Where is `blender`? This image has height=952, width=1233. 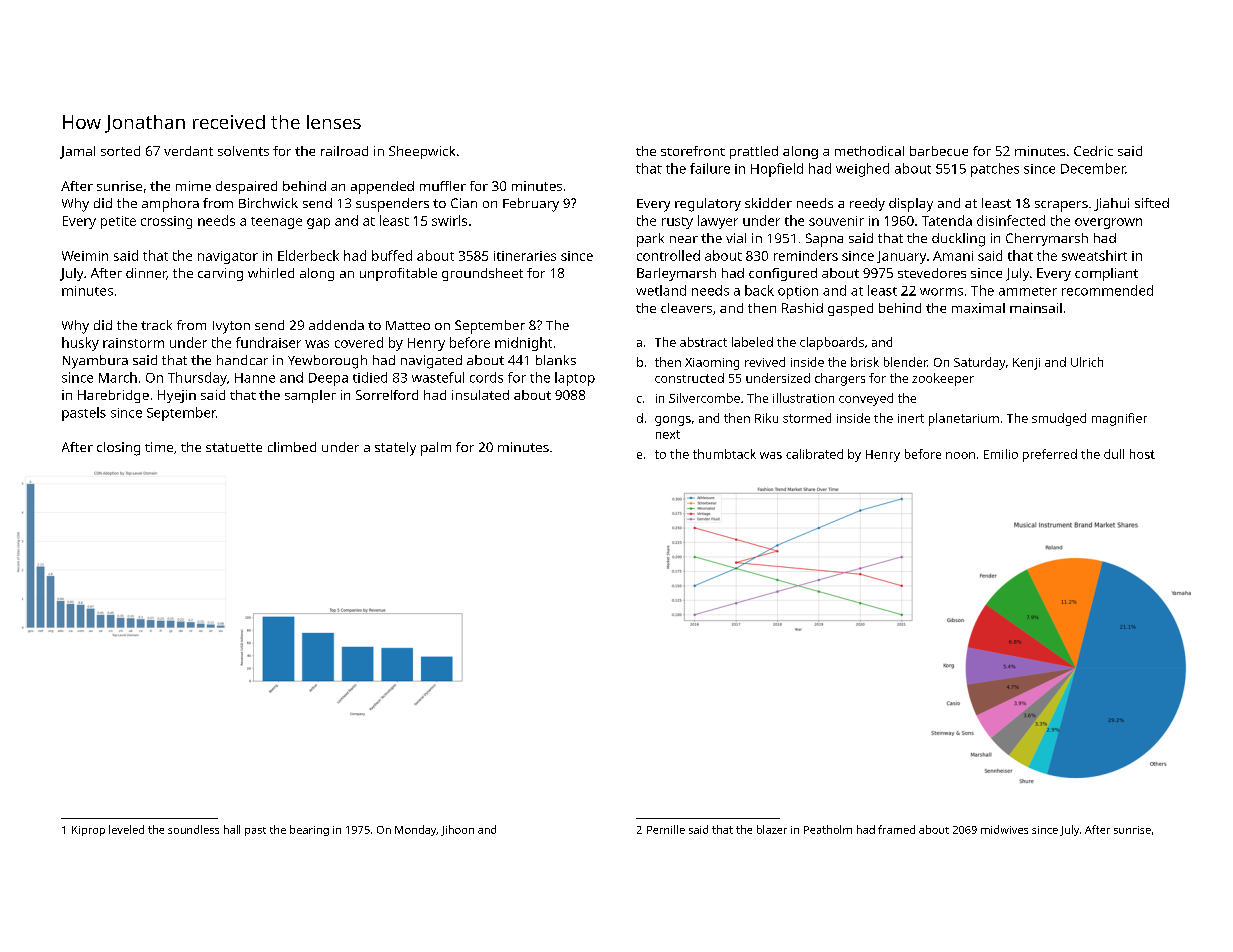
blender is located at coordinates (905, 362).
